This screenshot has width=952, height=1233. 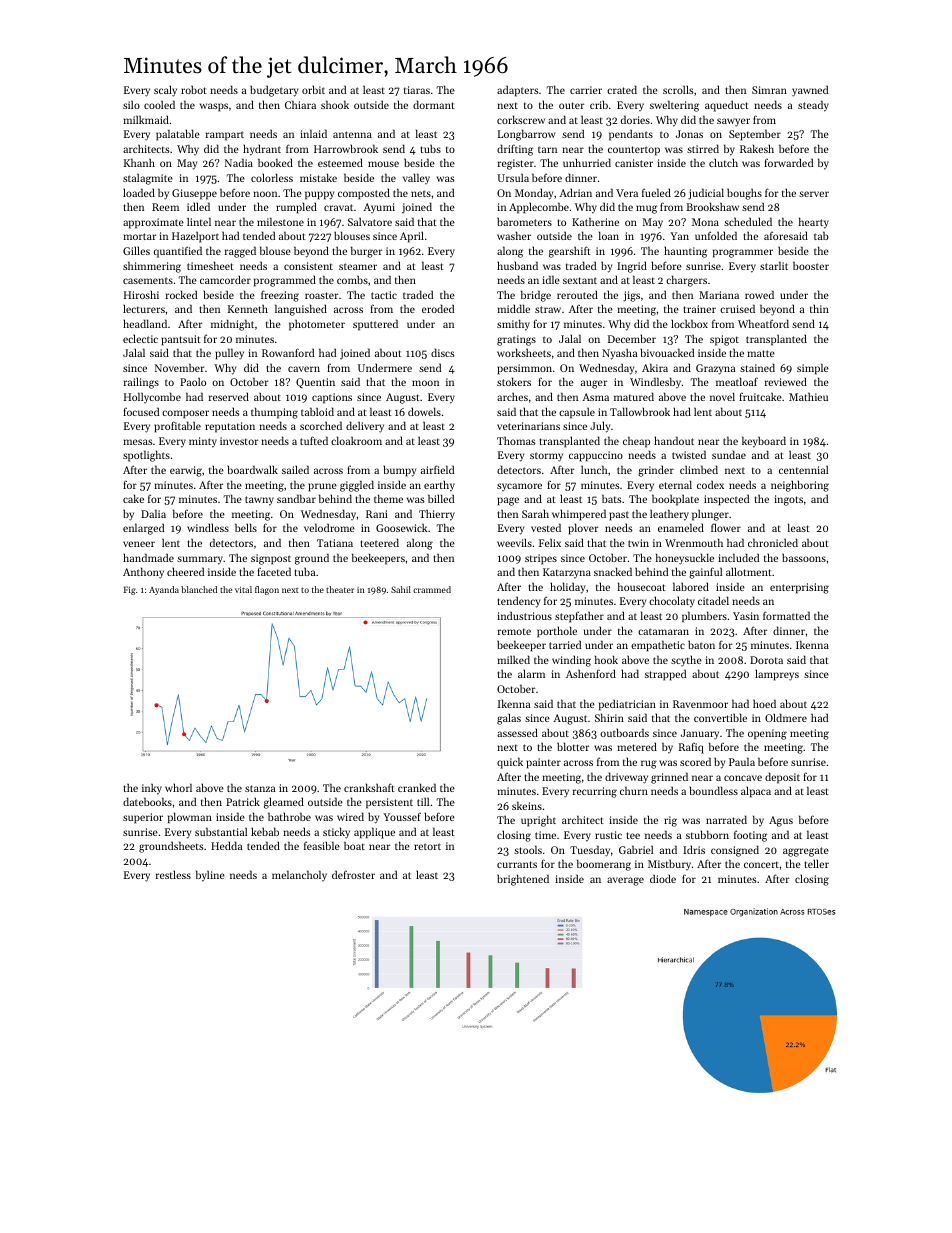 I want to click on stained, so click(x=757, y=367).
